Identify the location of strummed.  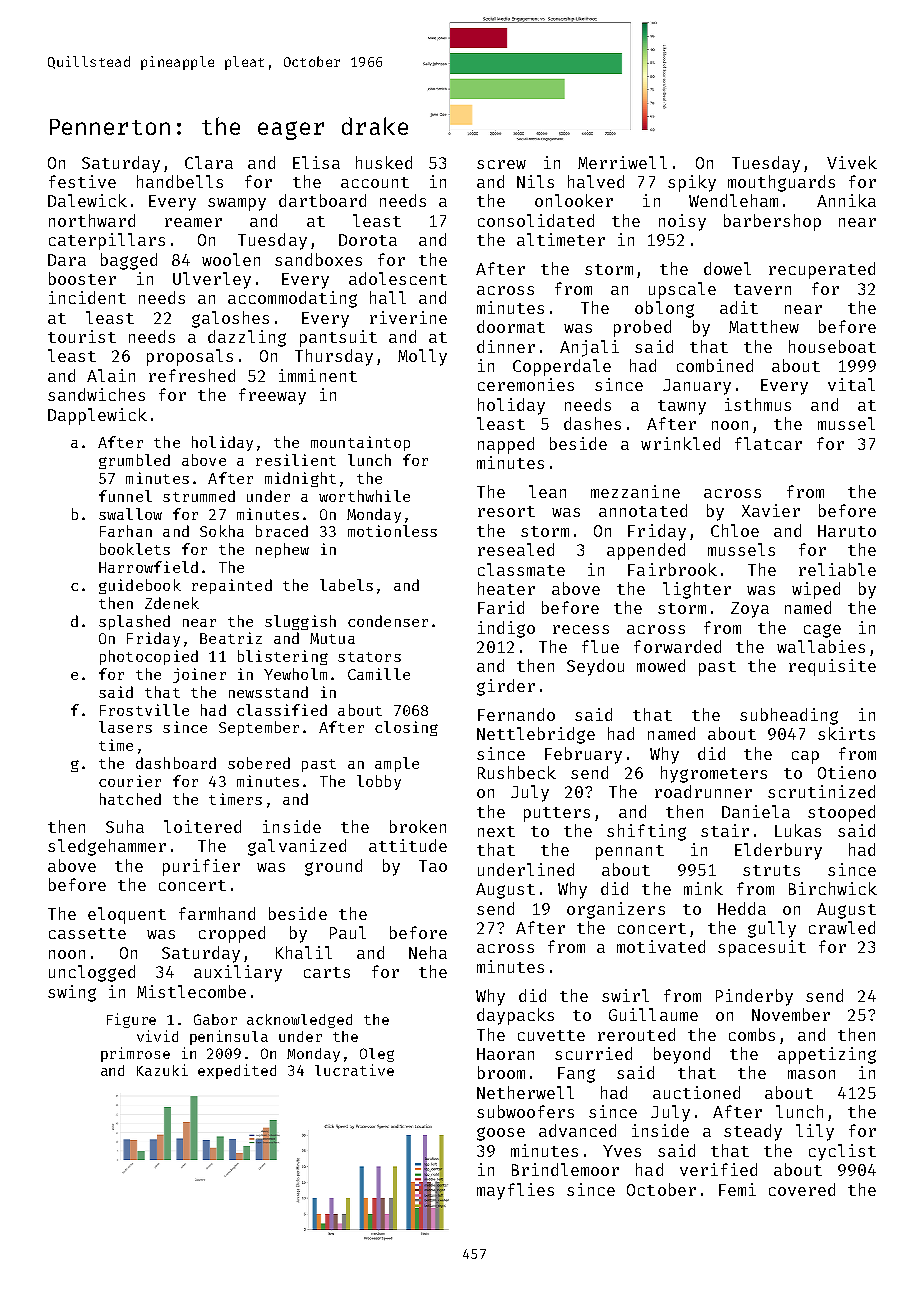
(199, 496).
